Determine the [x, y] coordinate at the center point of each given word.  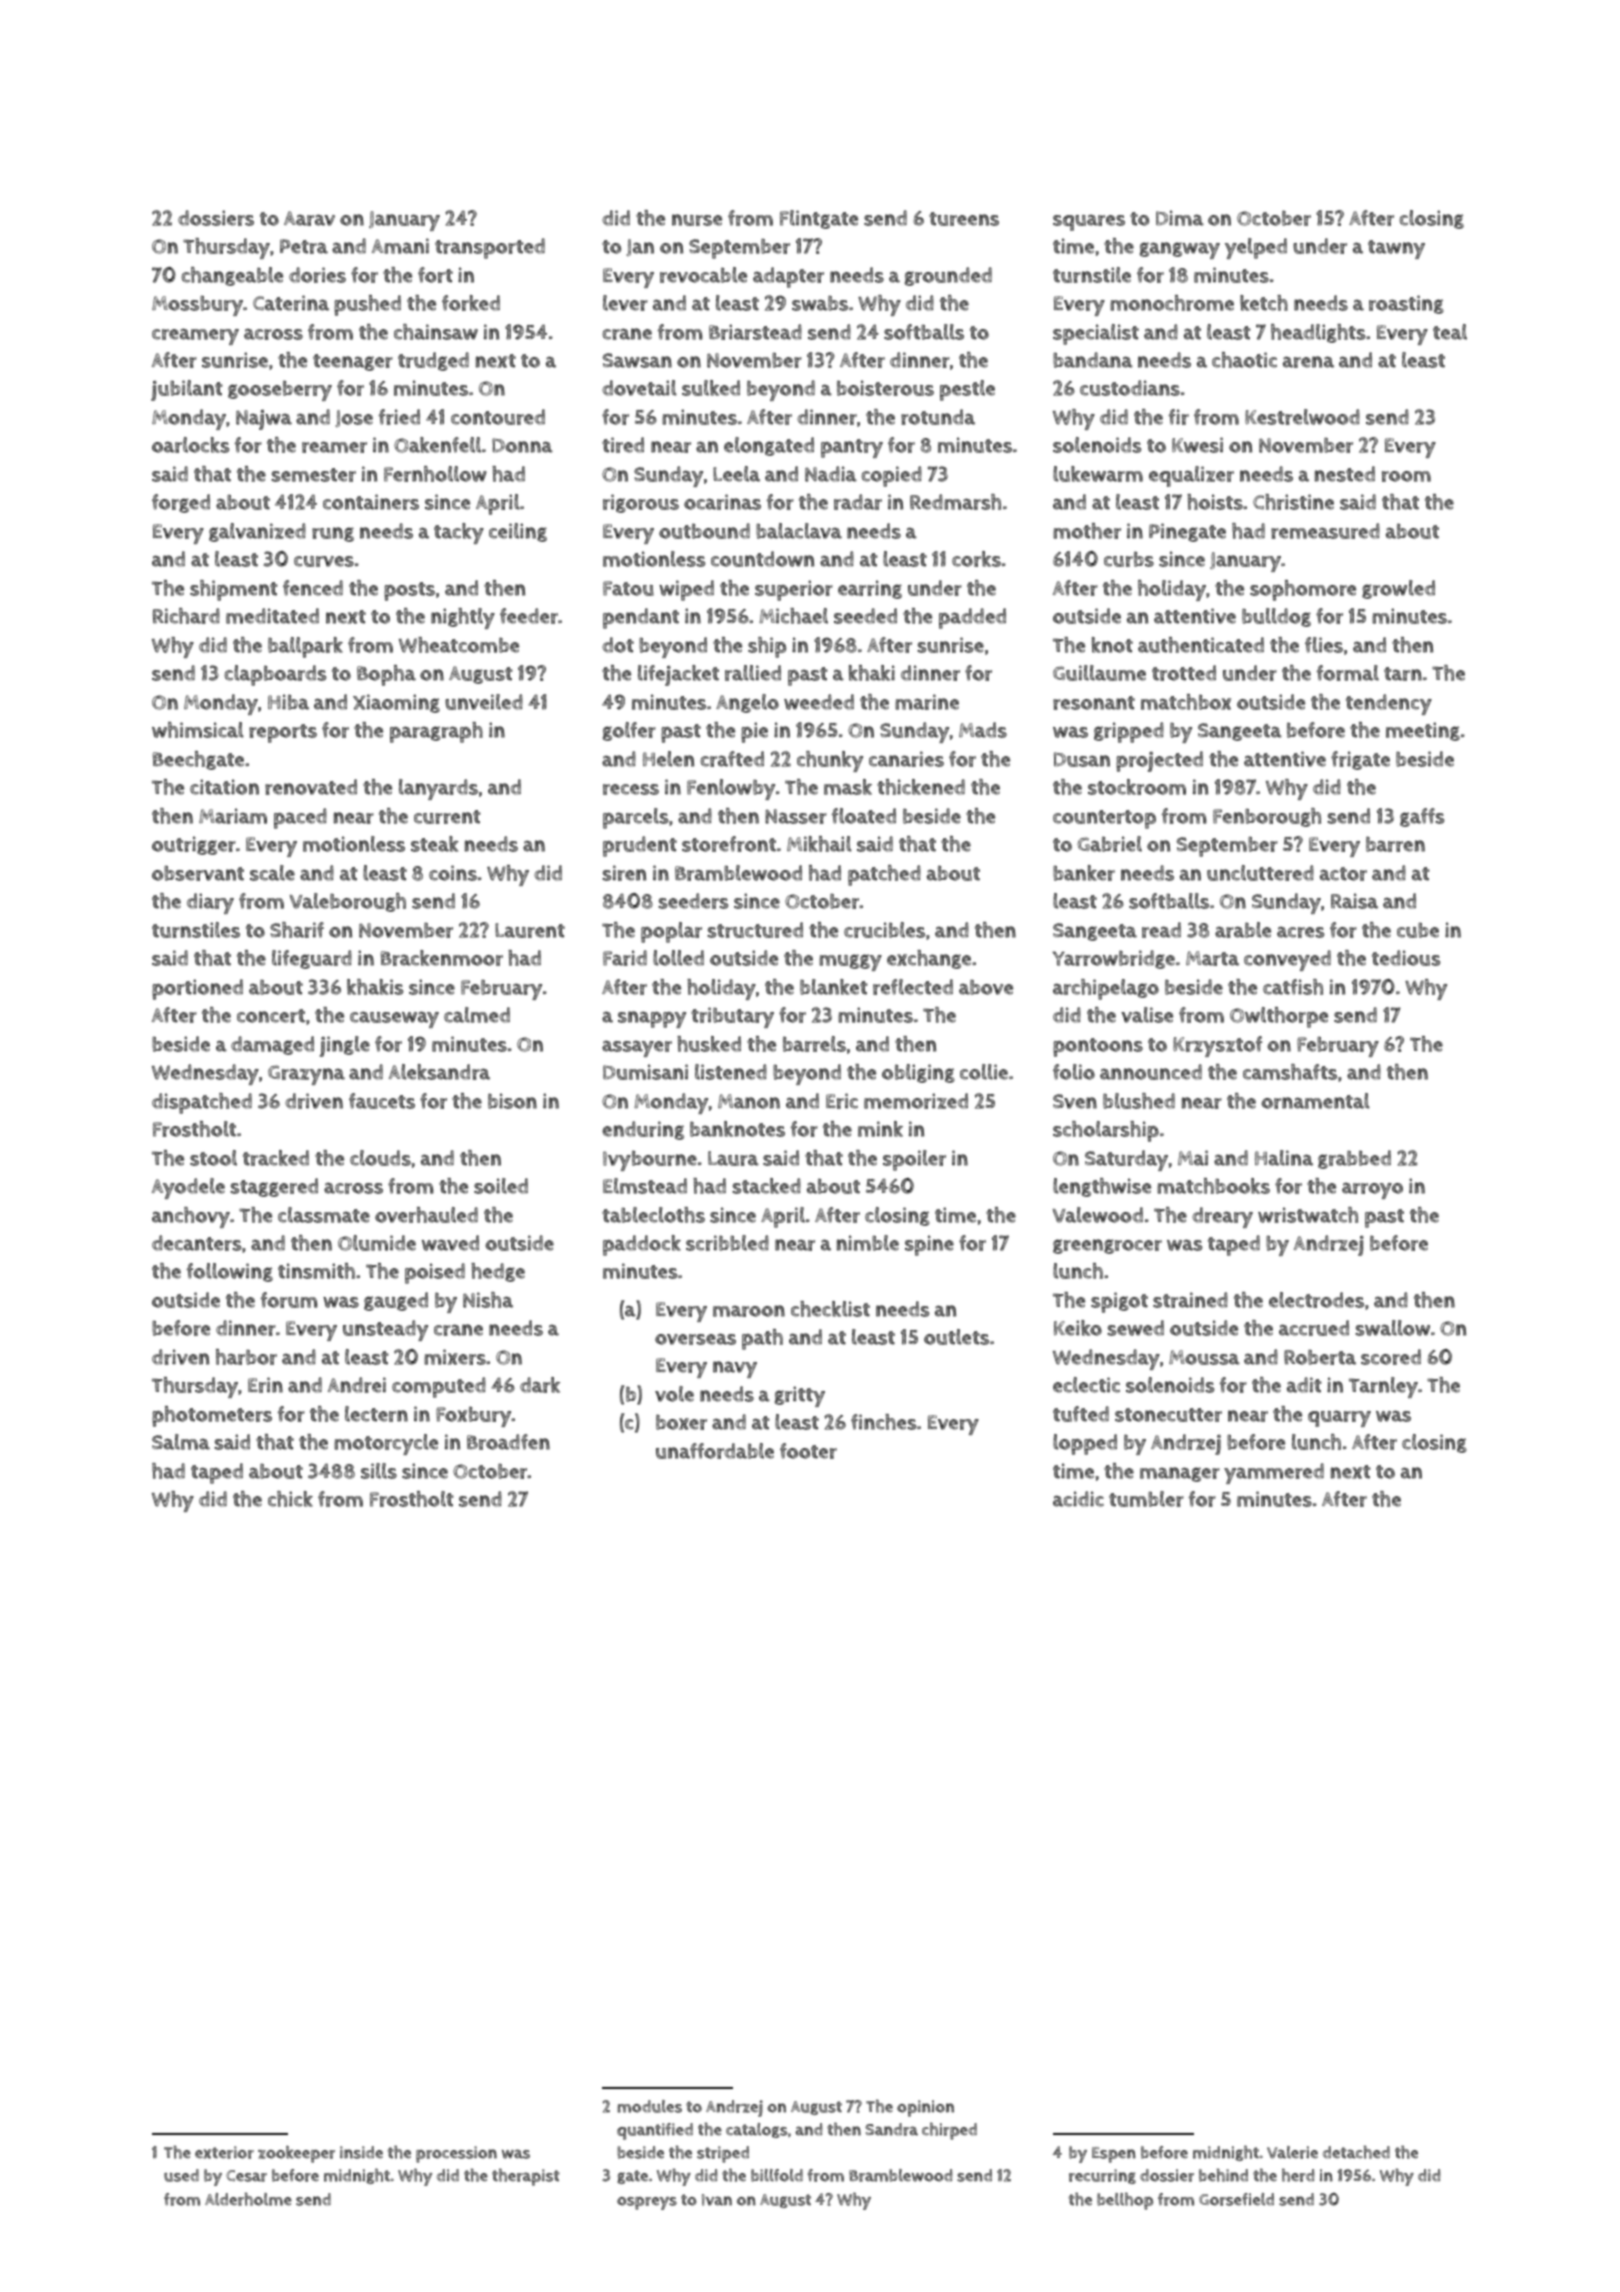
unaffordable [715, 1451]
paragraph [436, 732]
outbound [704, 531]
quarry [1339, 1418]
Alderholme [248, 2199]
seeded [865, 616]
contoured [498, 417]
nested [1345, 474]
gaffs [1422, 817]
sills [379, 1471]
